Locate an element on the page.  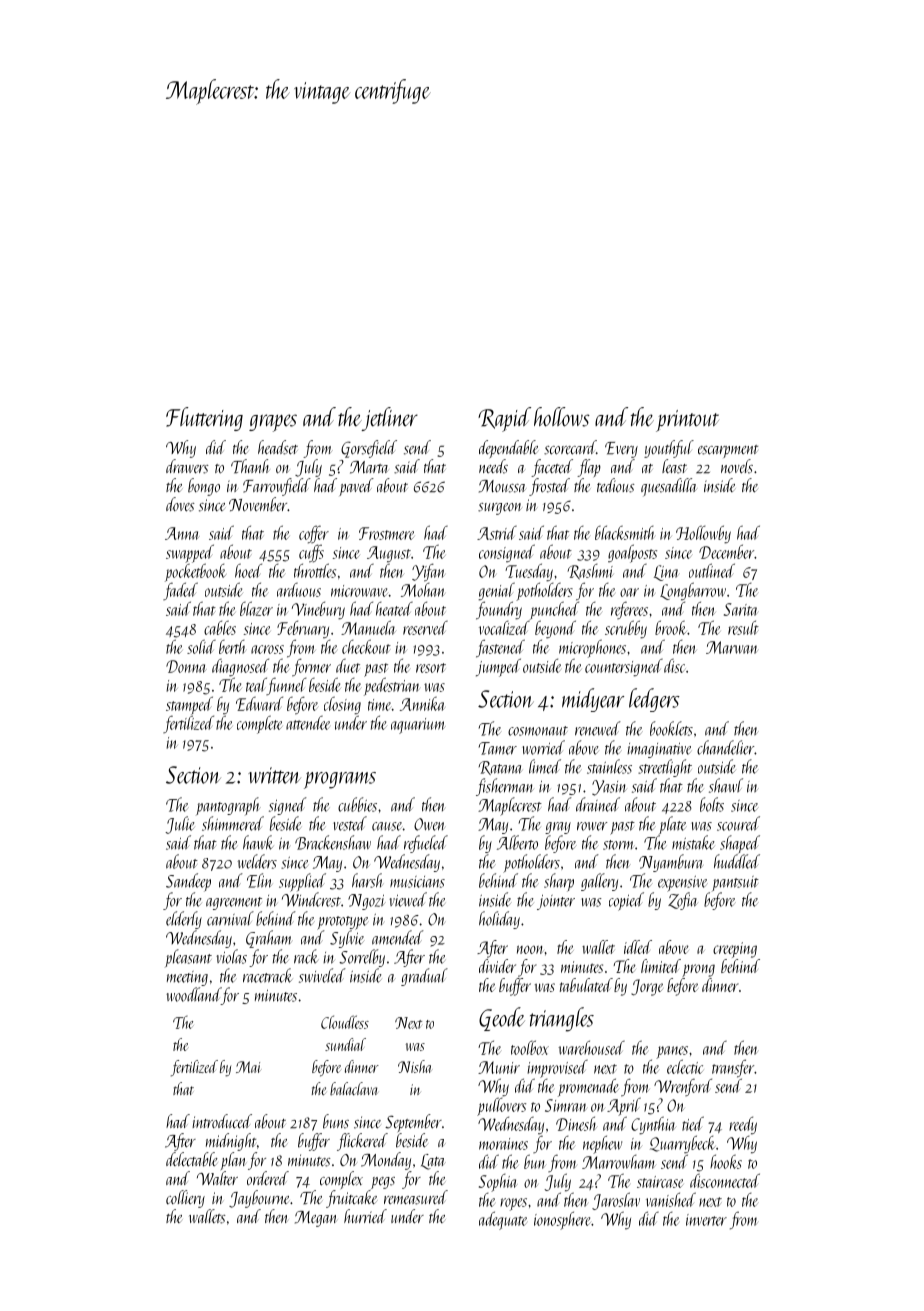
streetlight is located at coordinates (665, 768).
